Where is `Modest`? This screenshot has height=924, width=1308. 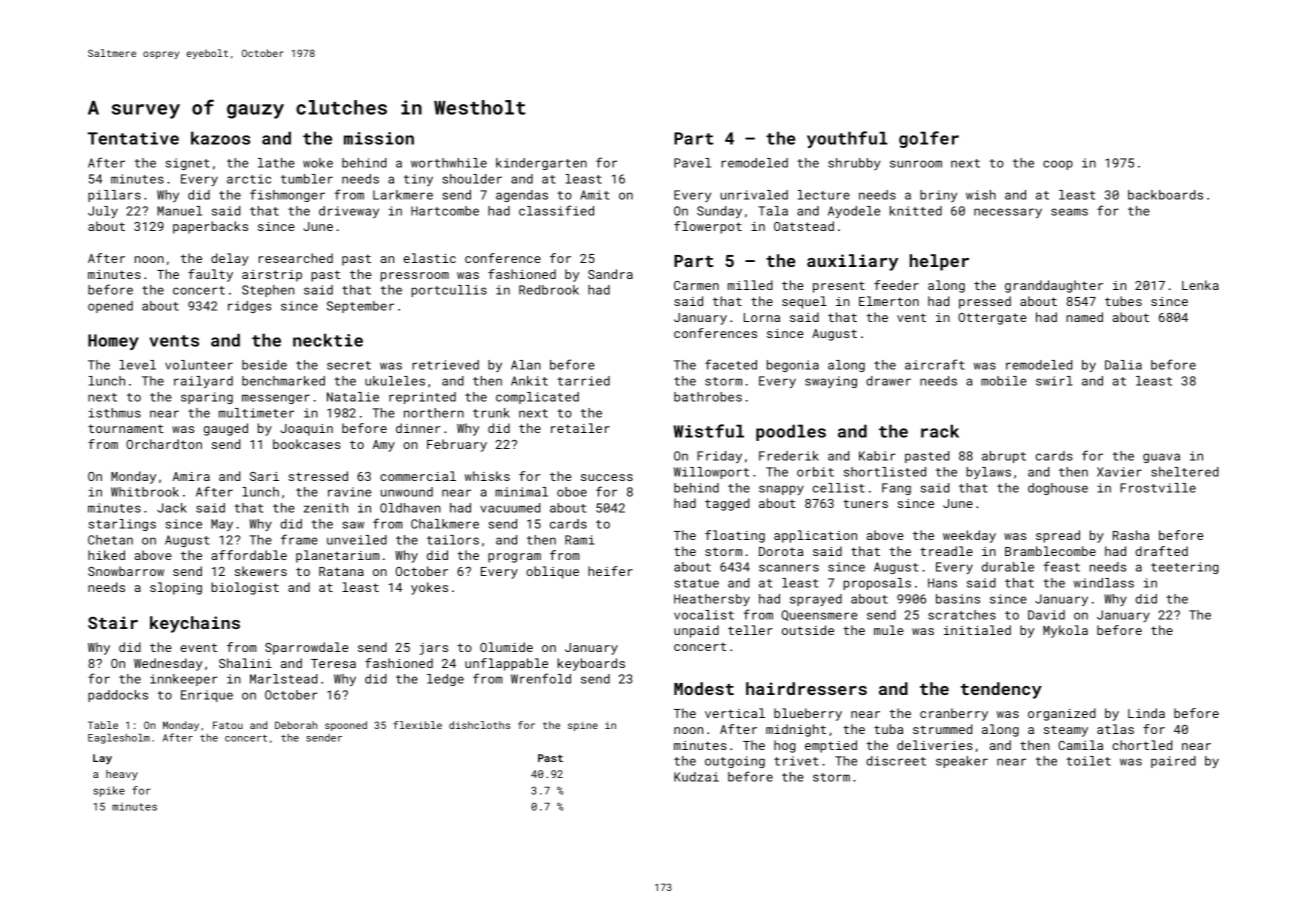
Modest is located at coordinates (704, 688).
